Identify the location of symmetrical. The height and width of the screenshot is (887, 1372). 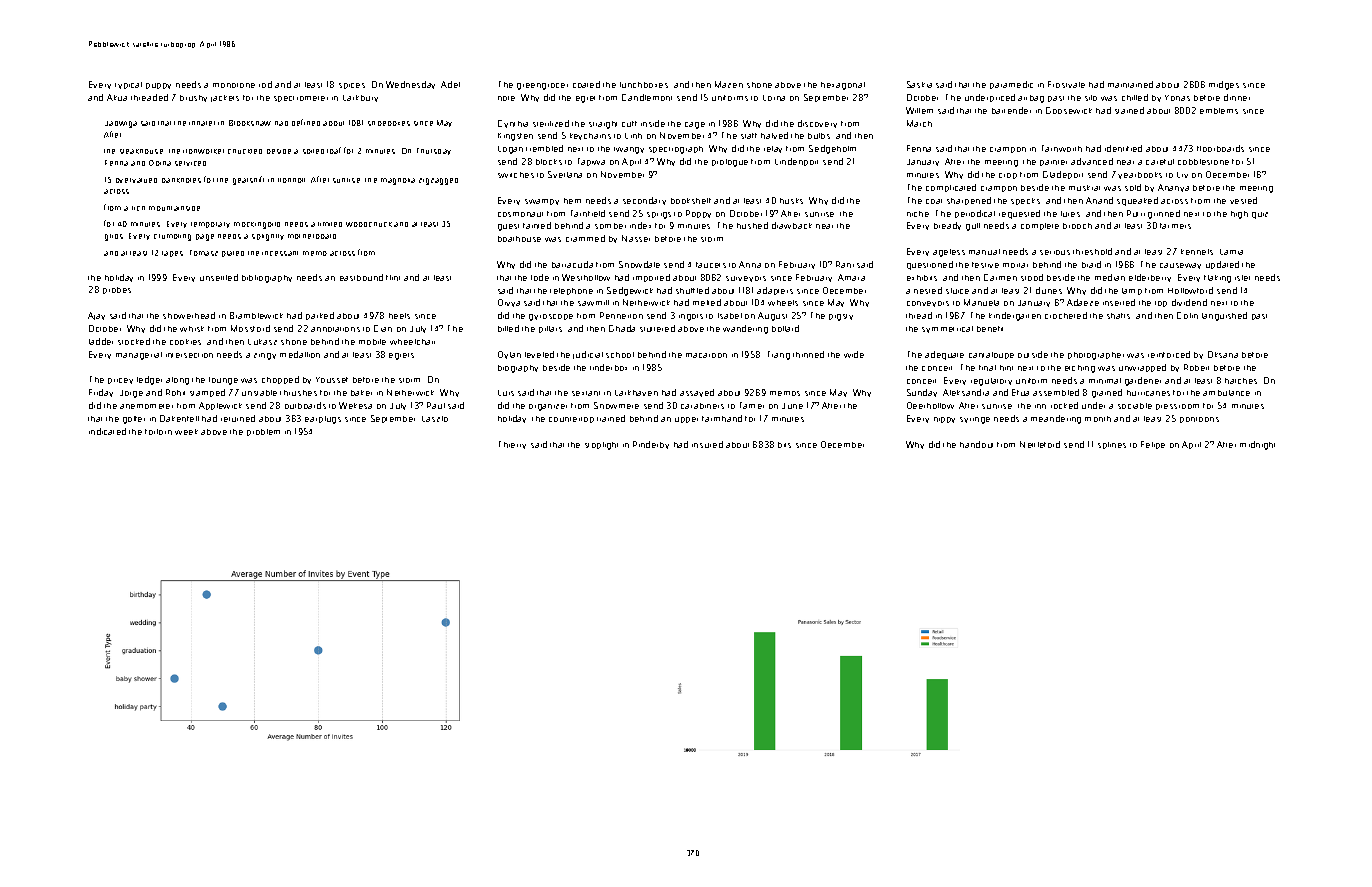
(947, 329).
